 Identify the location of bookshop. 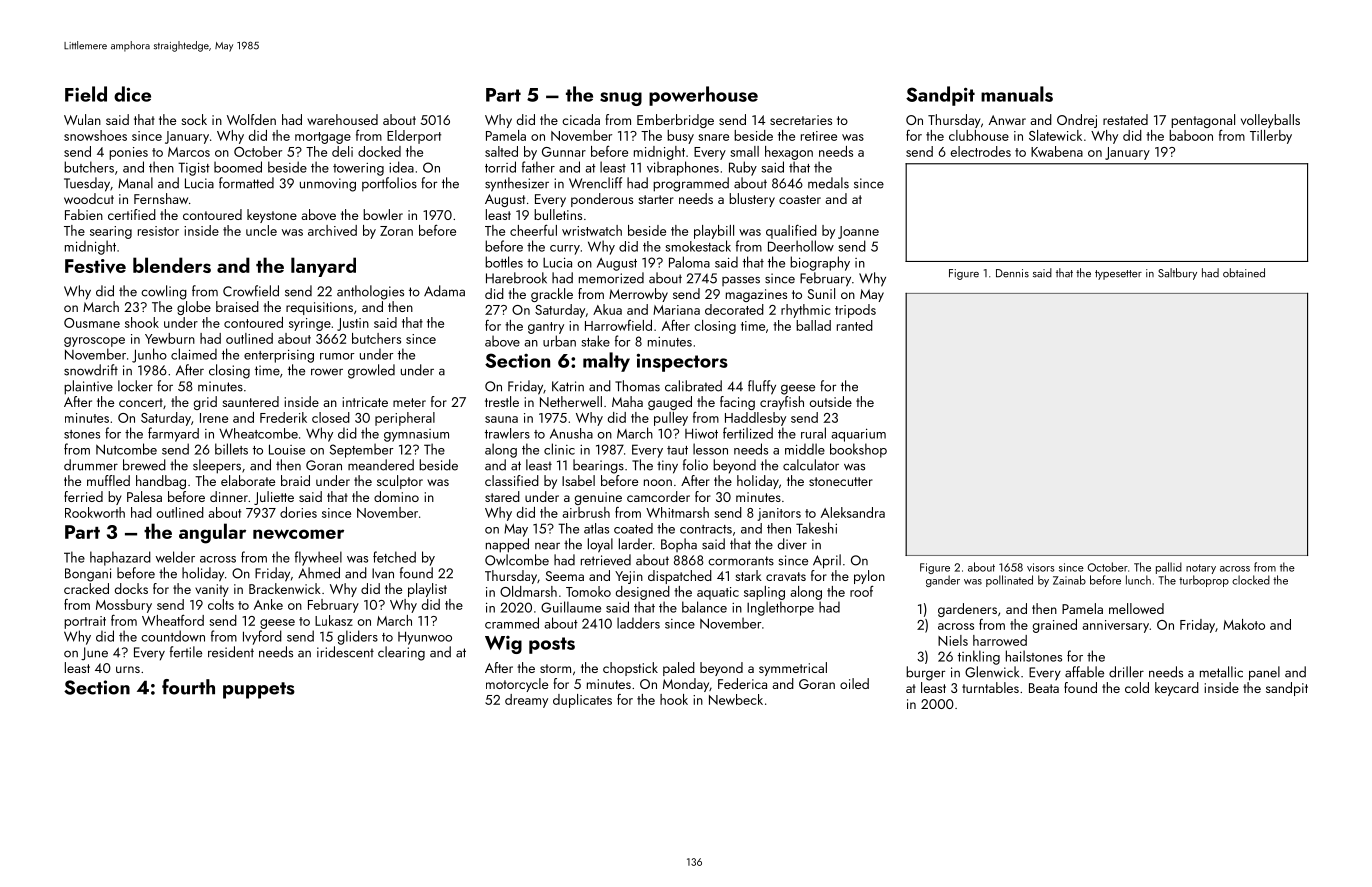
(858, 450).
